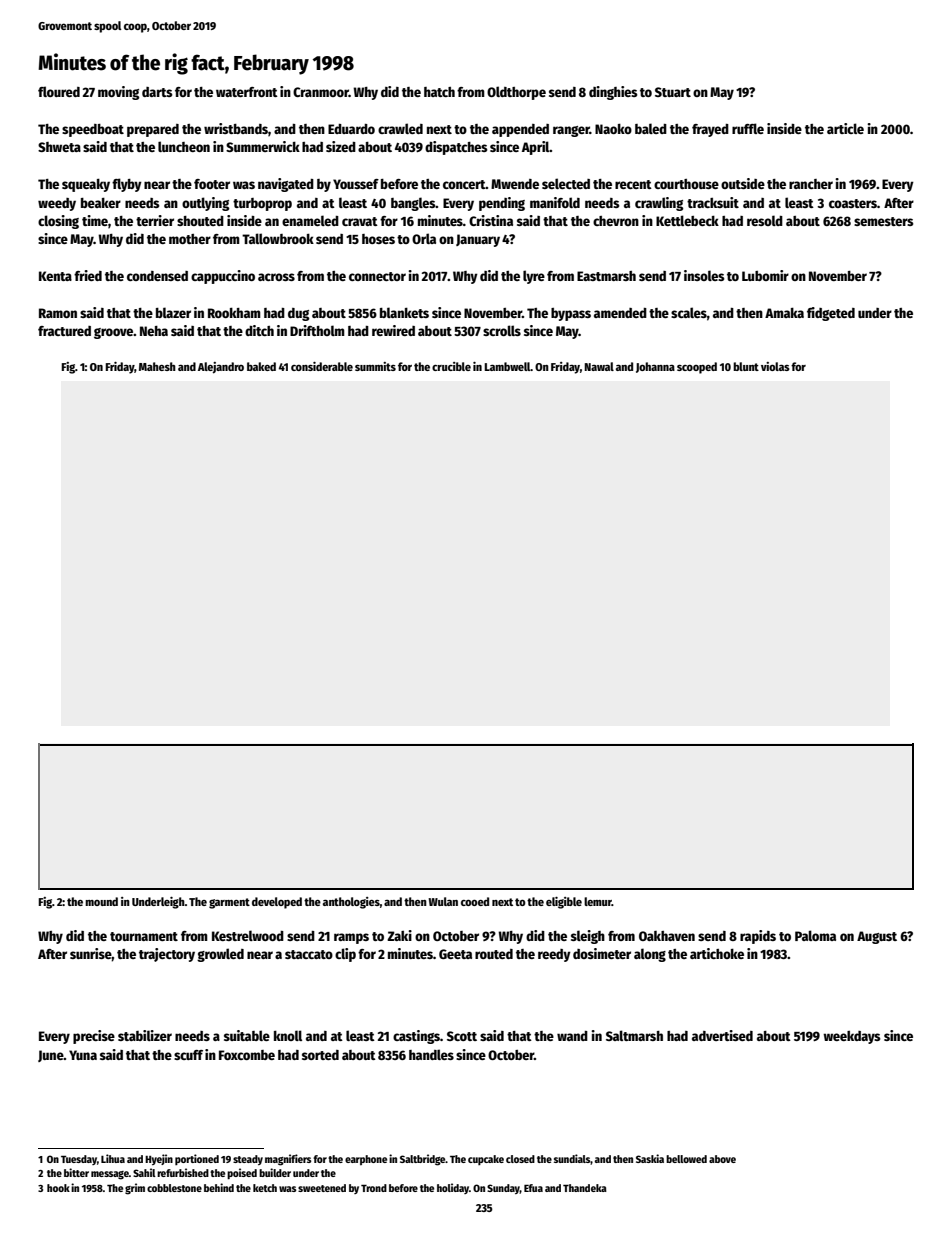 The width and height of the screenshot is (952, 1233). What do you see at coordinates (59, 91) in the screenshot?
I see `floured` at bounding box center [59, 91].
